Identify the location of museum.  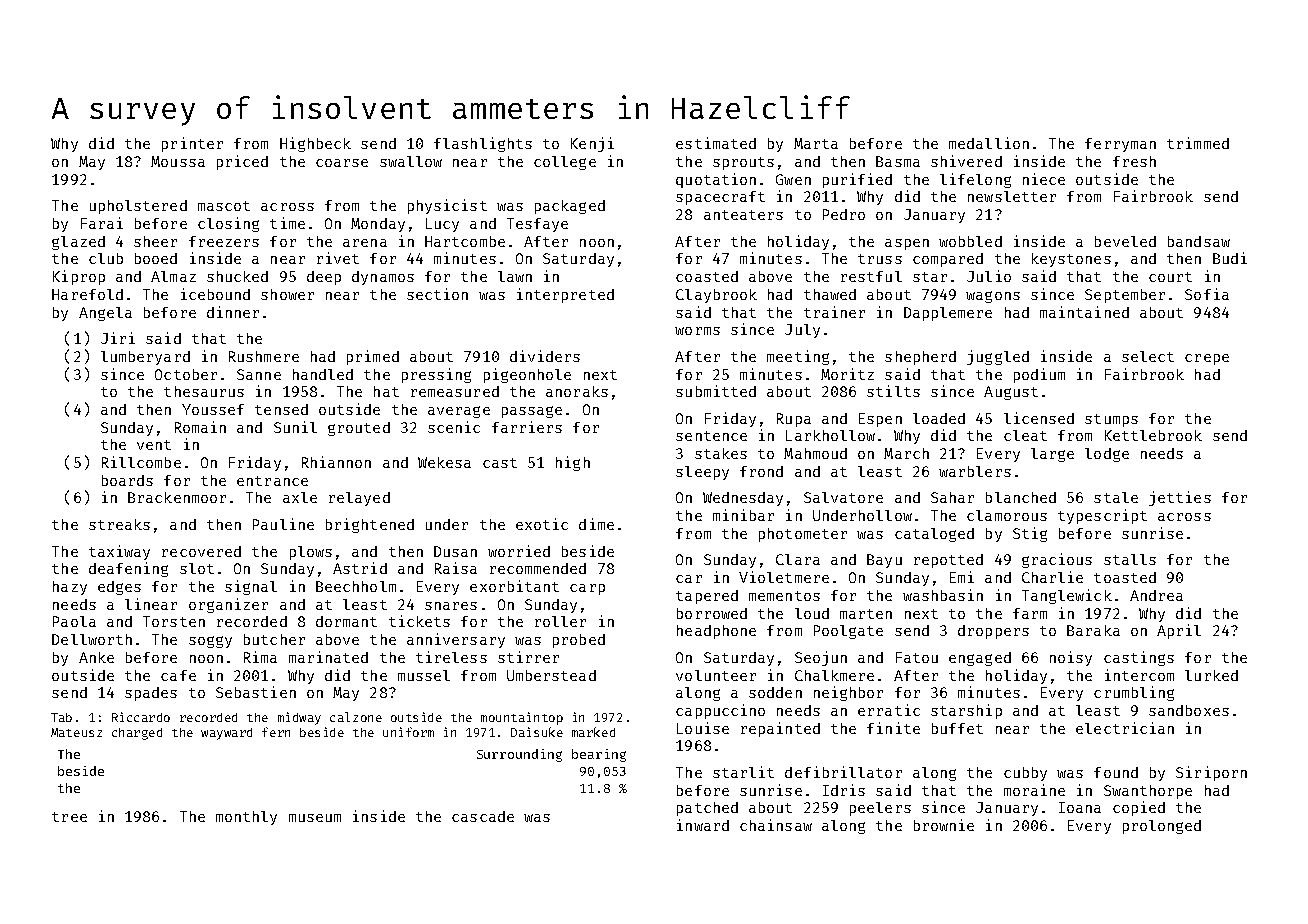
(315, 818).
